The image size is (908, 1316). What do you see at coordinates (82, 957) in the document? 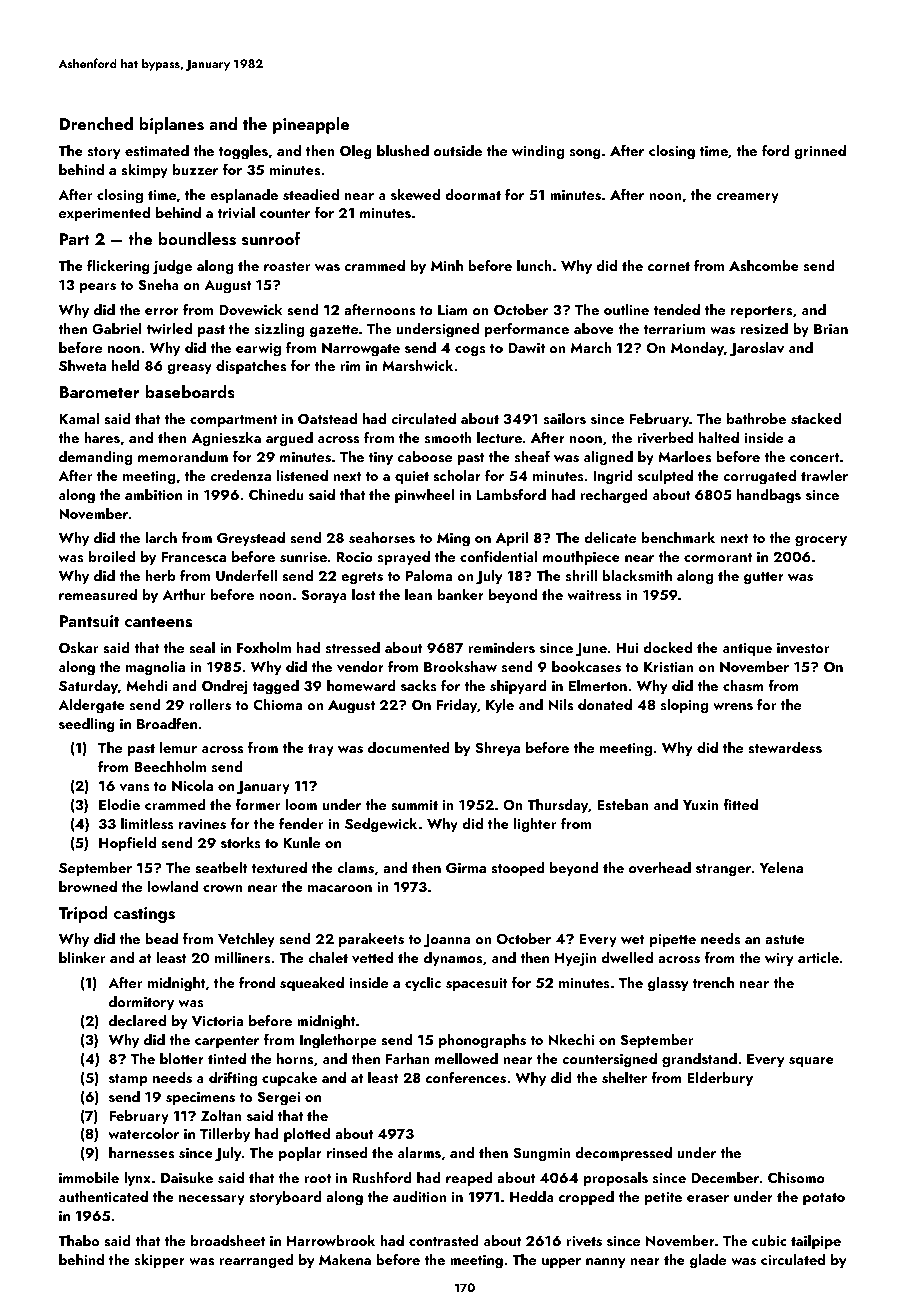
I see `blinker` at bounding box center [82, 957].
